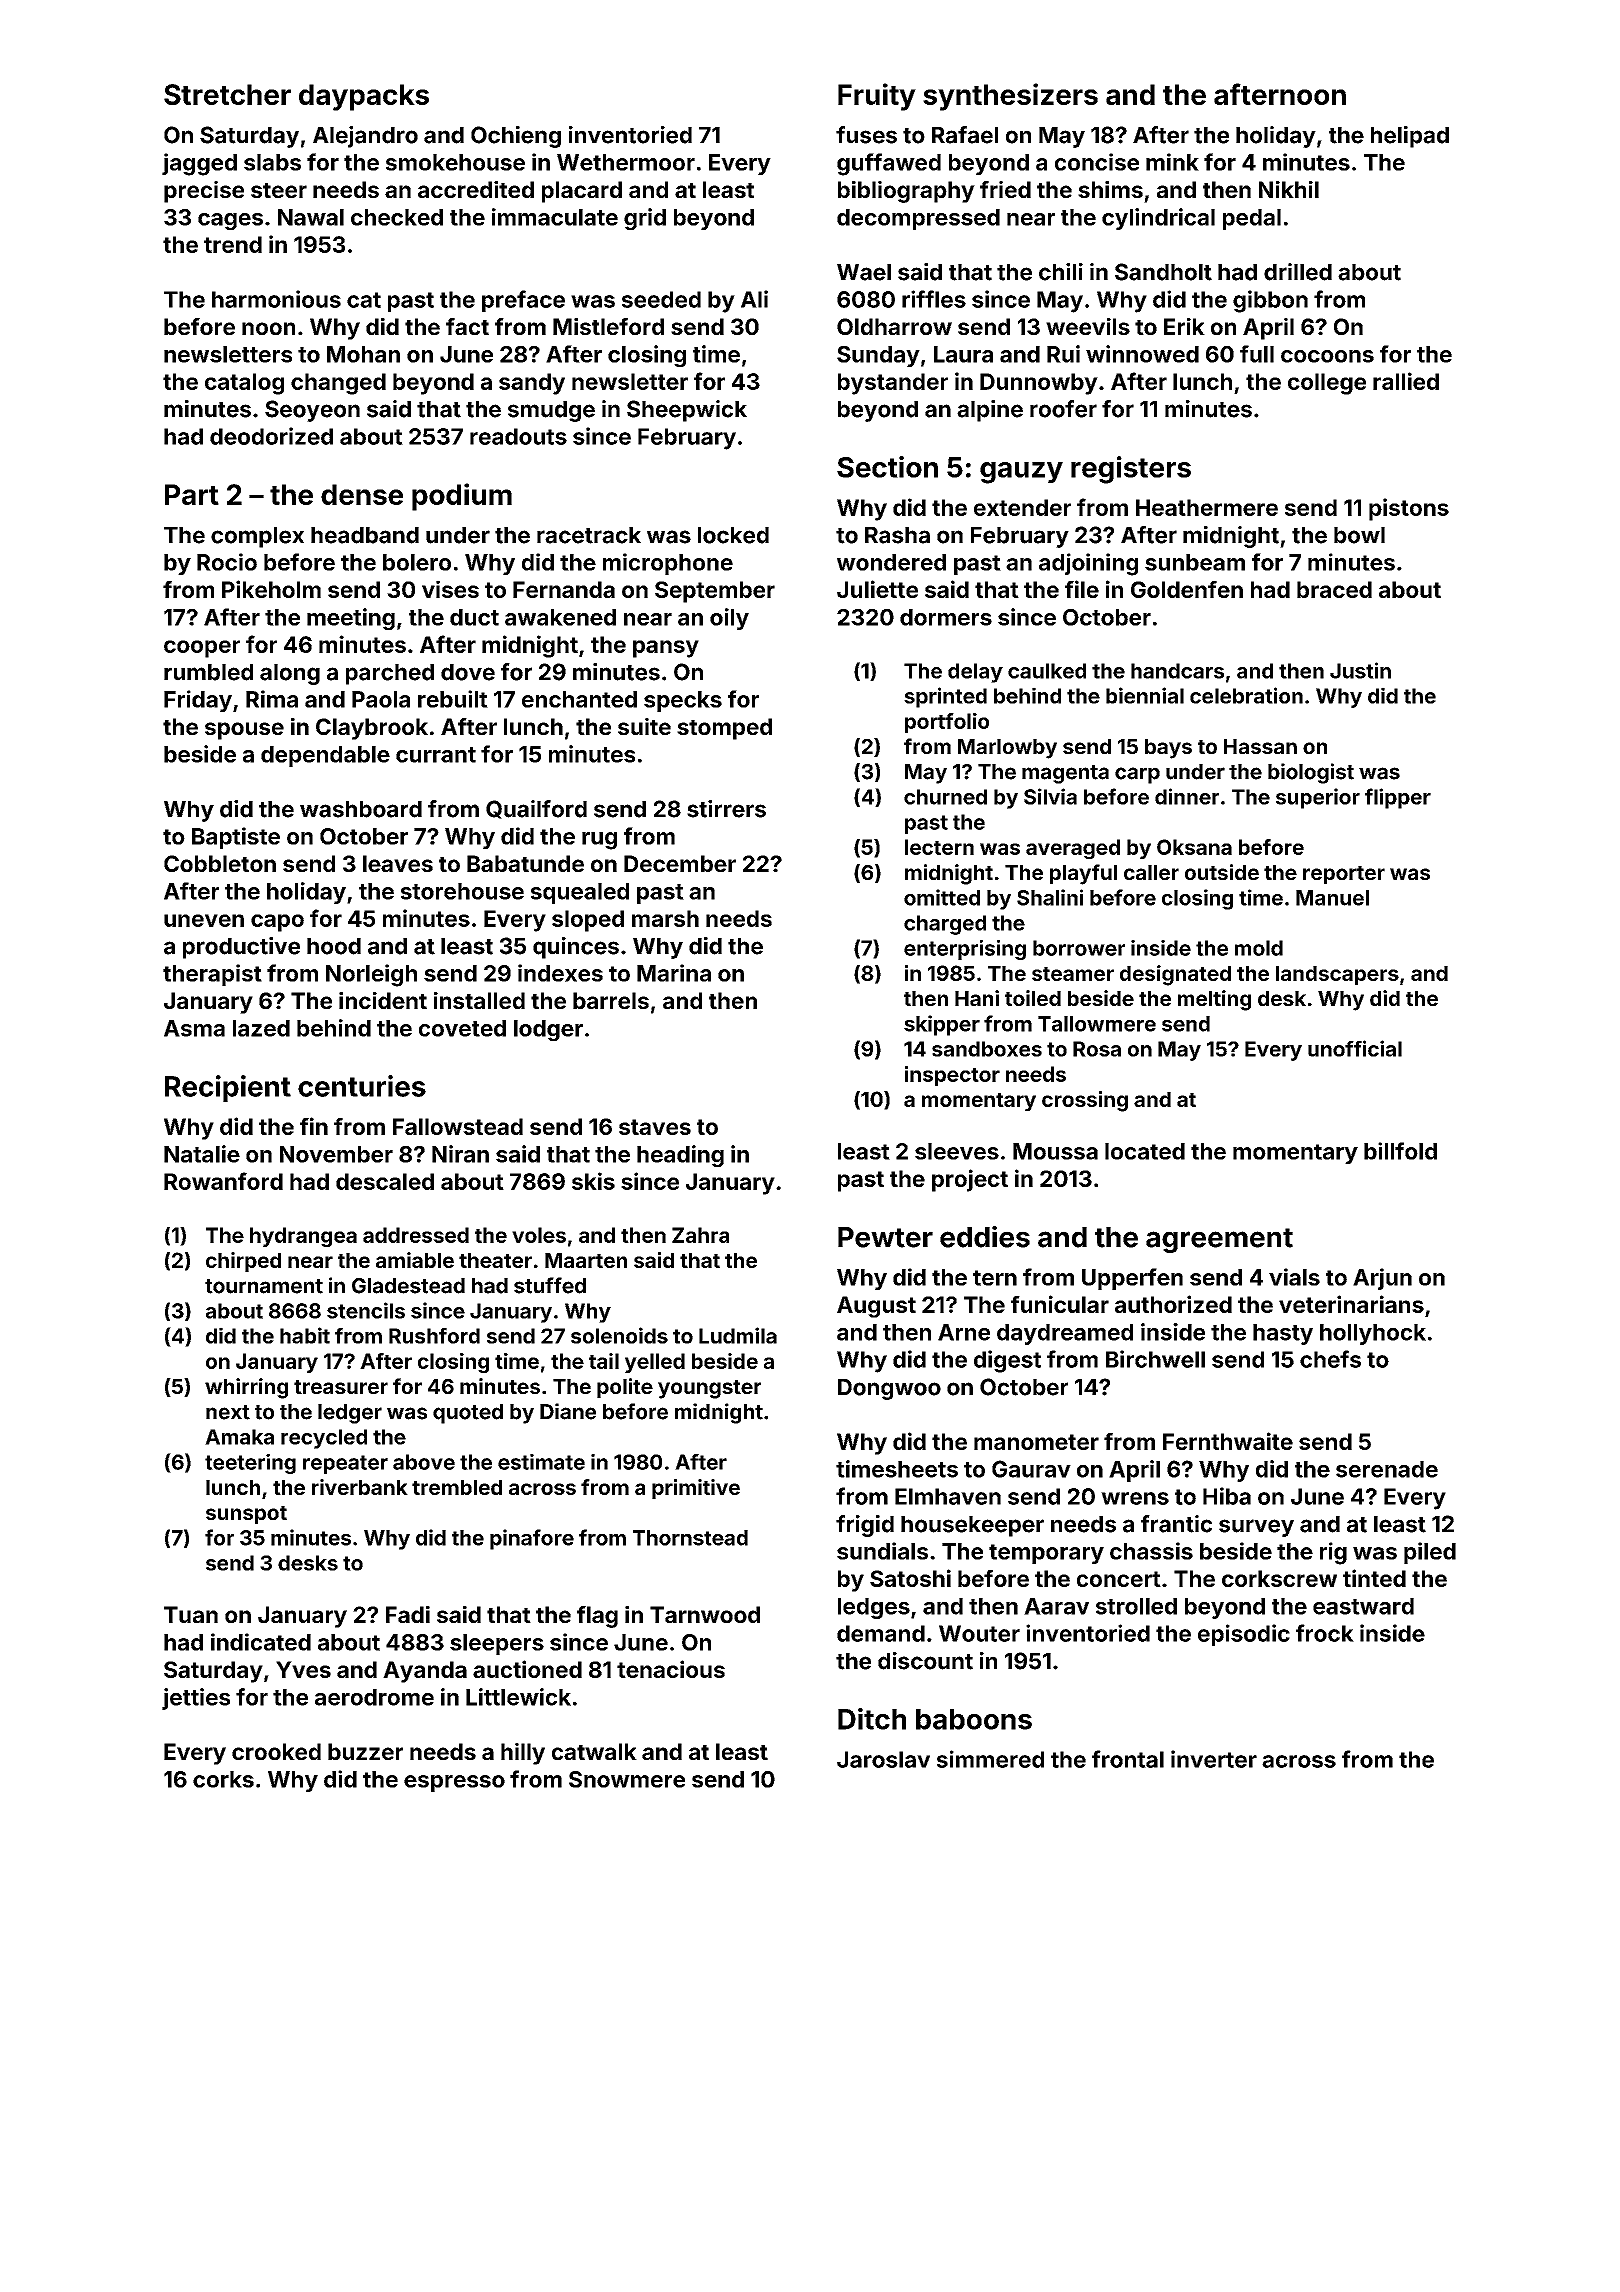  What do you see at coordinates (261, 1028) in the document?
I see `lazed` at bounding box center [261, 1028].
